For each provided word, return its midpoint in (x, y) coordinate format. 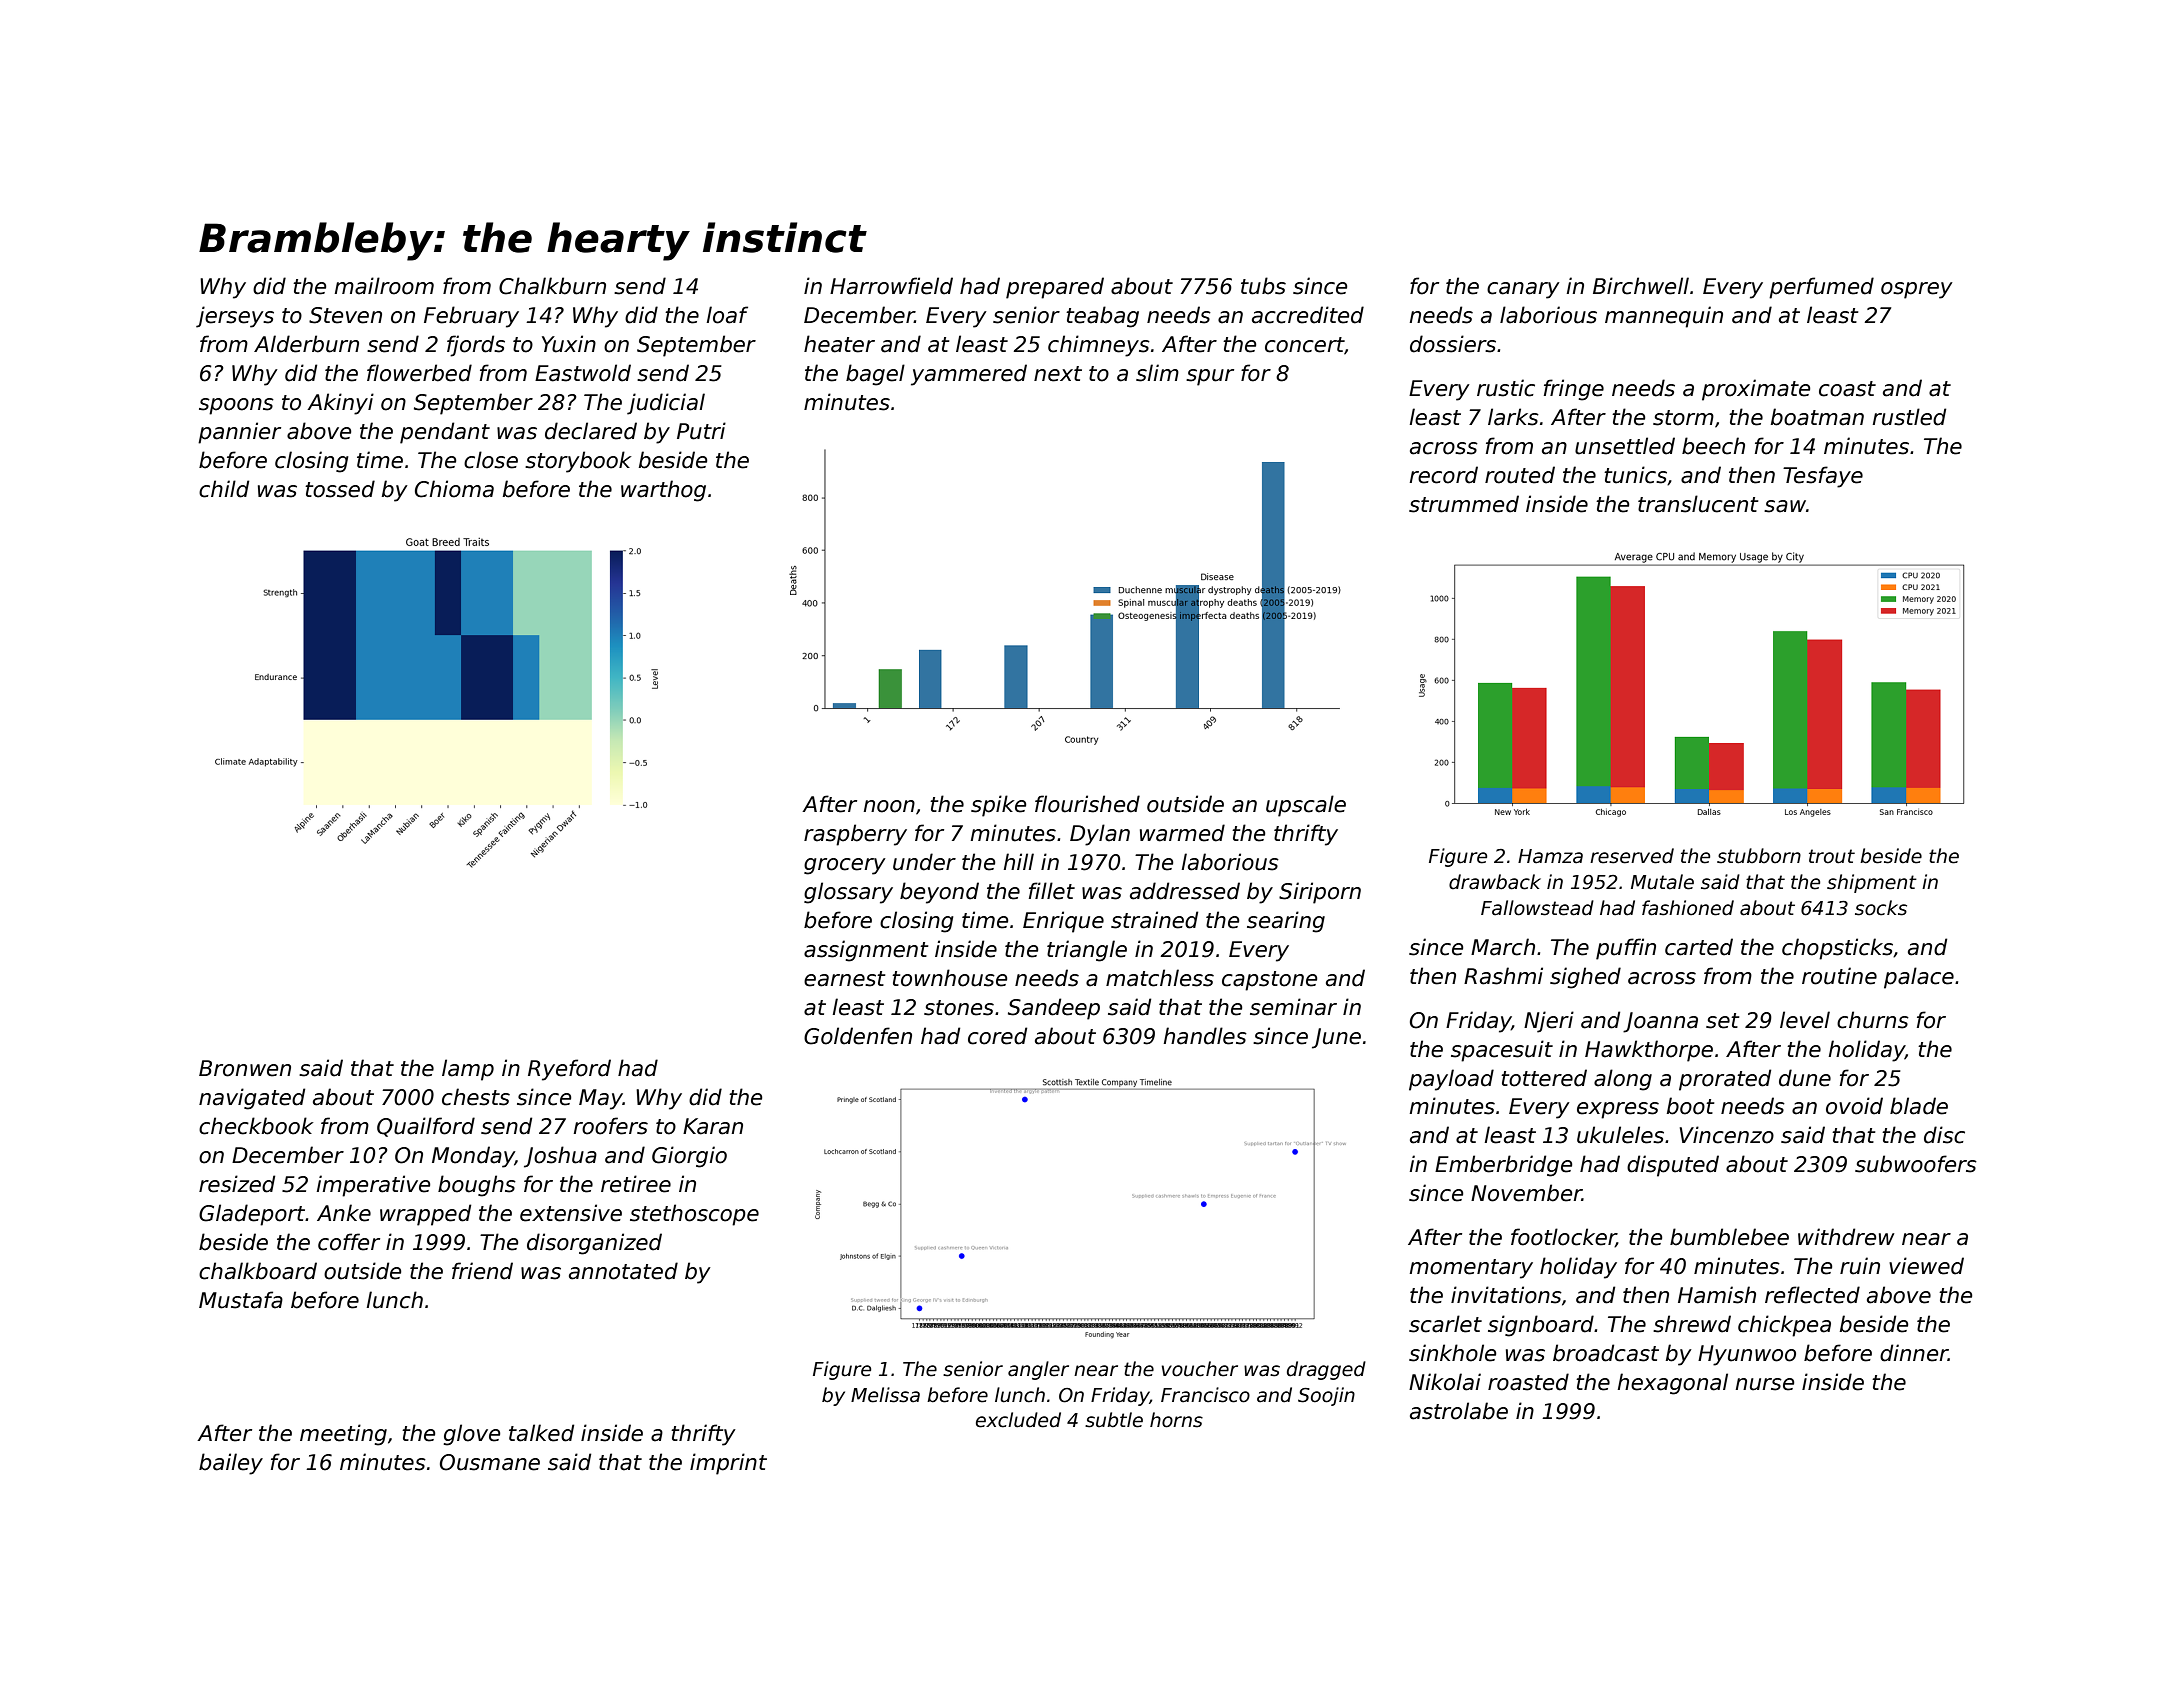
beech (1713, 446)
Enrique (1063, 922)
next (1058, 374)
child (224, 489)
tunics (1635, 475)
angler (1038, 1370)
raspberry (855, 835)
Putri (701, 431)
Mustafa (241, 1300)
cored (997, 1036)
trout (1832, 856)
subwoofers (1916, 1164)
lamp (468, 1070)
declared (591, 431)
